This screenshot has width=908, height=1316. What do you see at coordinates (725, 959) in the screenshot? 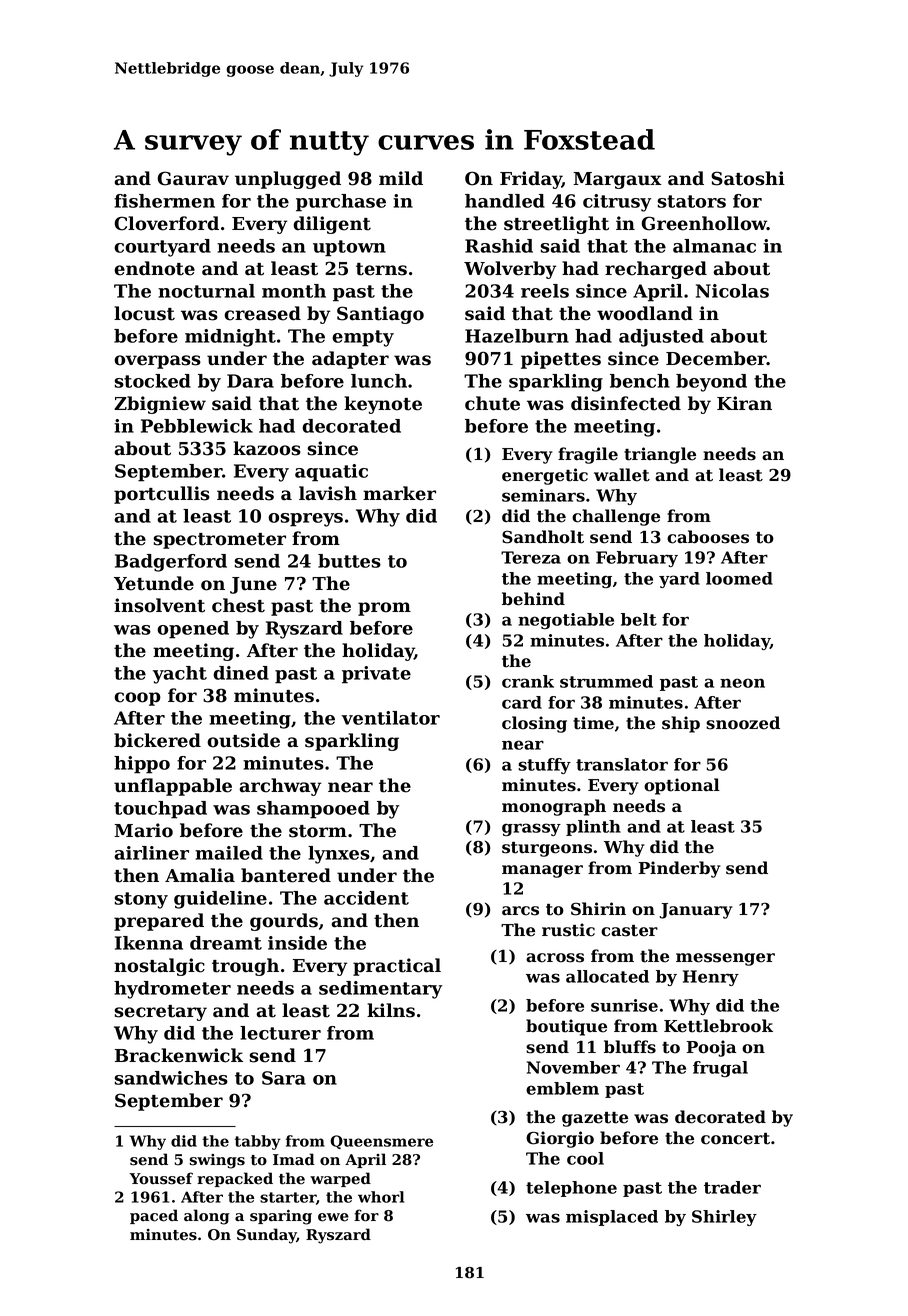
I see `messenger` at bounding box center [725, 959].
